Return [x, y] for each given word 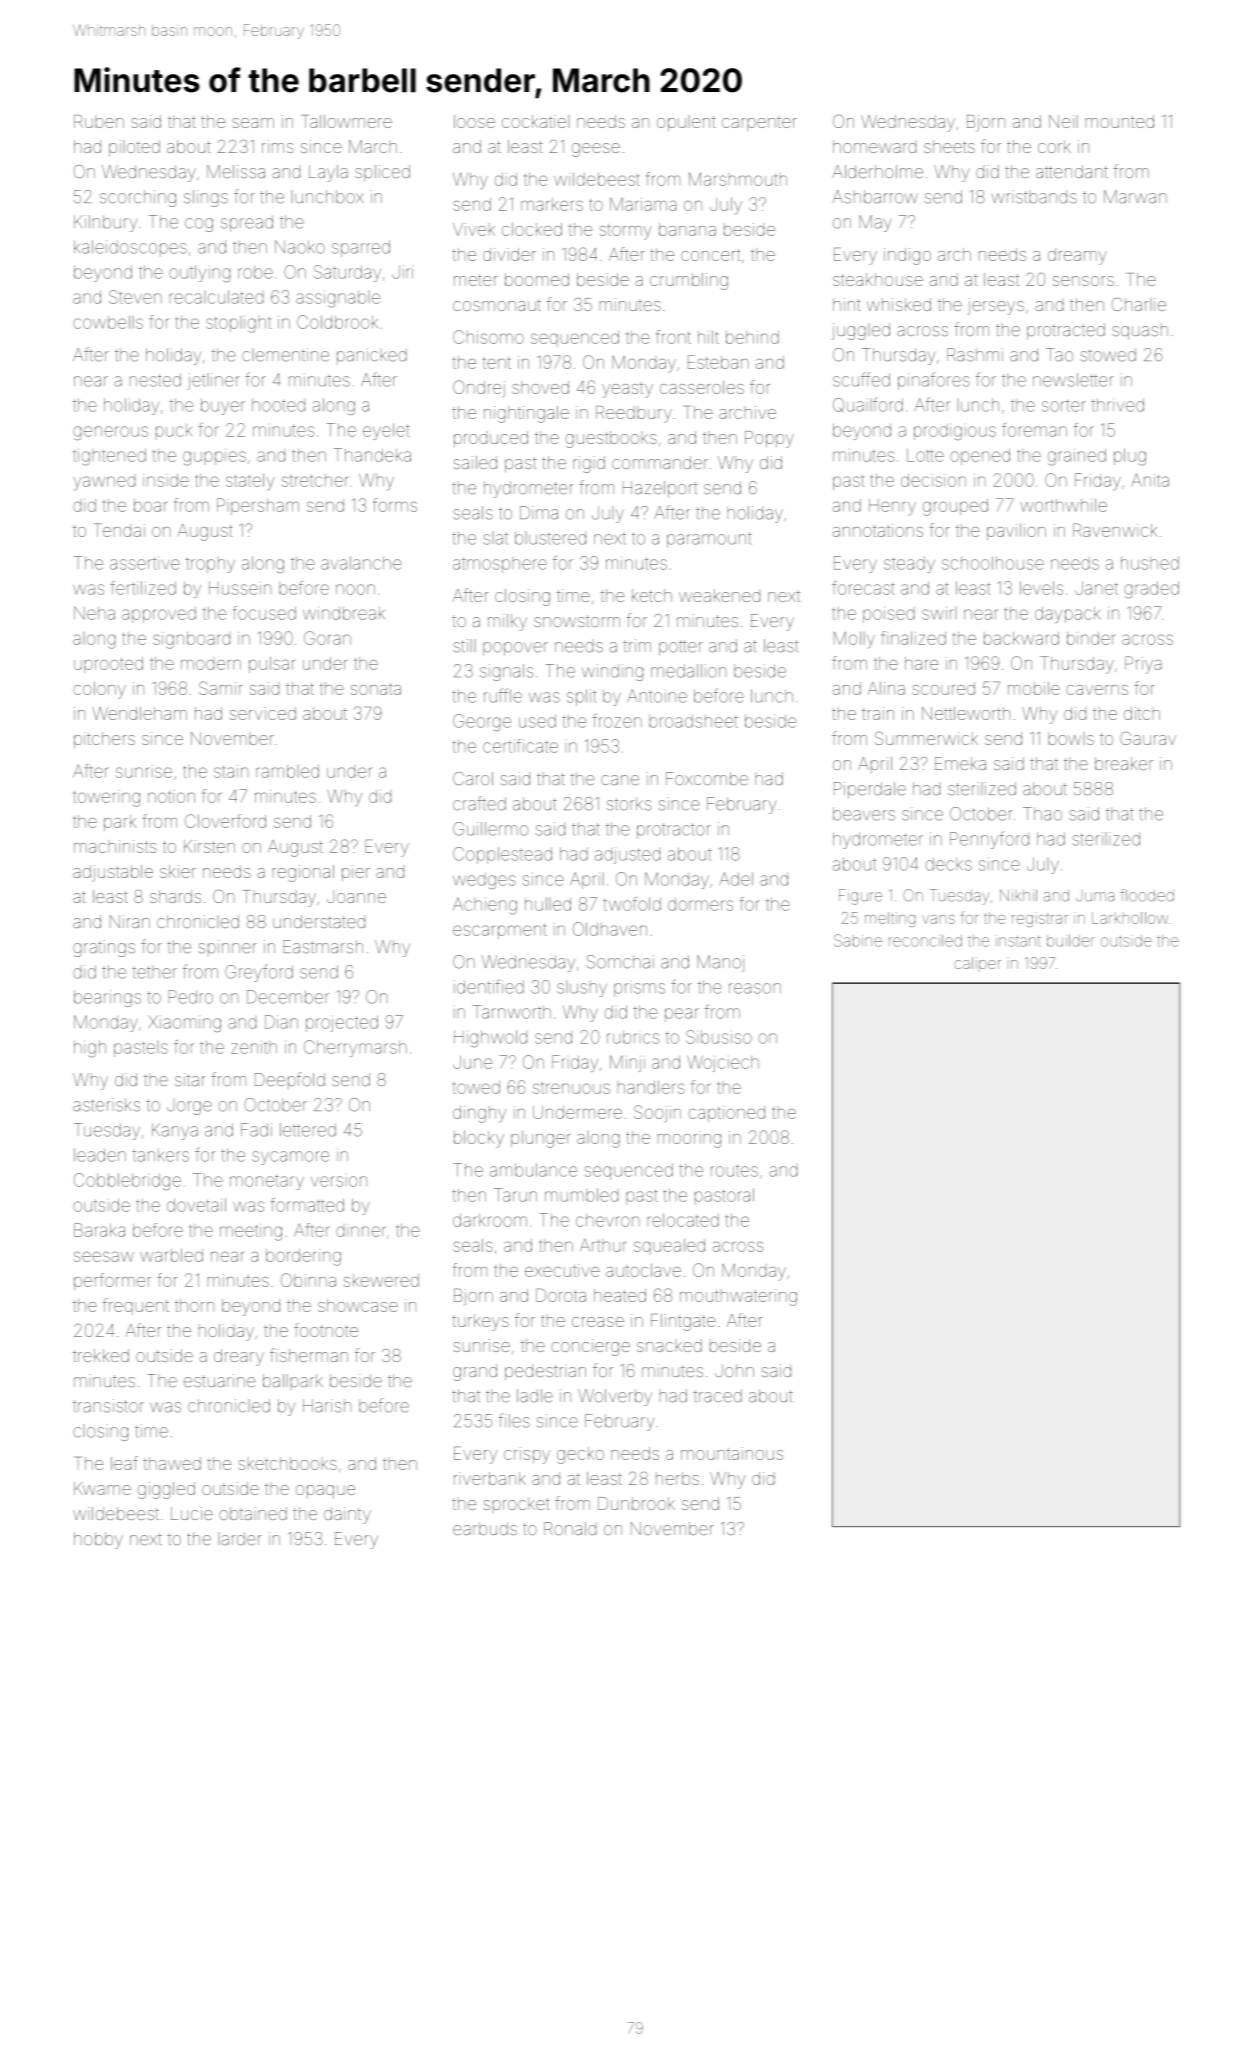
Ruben [99, 121]
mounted [1120, 121]
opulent [686, 123]
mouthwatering [738, 1297]
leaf [124, 1463]
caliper [977, 964]
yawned [104, 483]
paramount [709, 540]
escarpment [500, 931]
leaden [100, 1155]
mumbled [581, 1195]
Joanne [356, 896]
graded [1151, 590]
